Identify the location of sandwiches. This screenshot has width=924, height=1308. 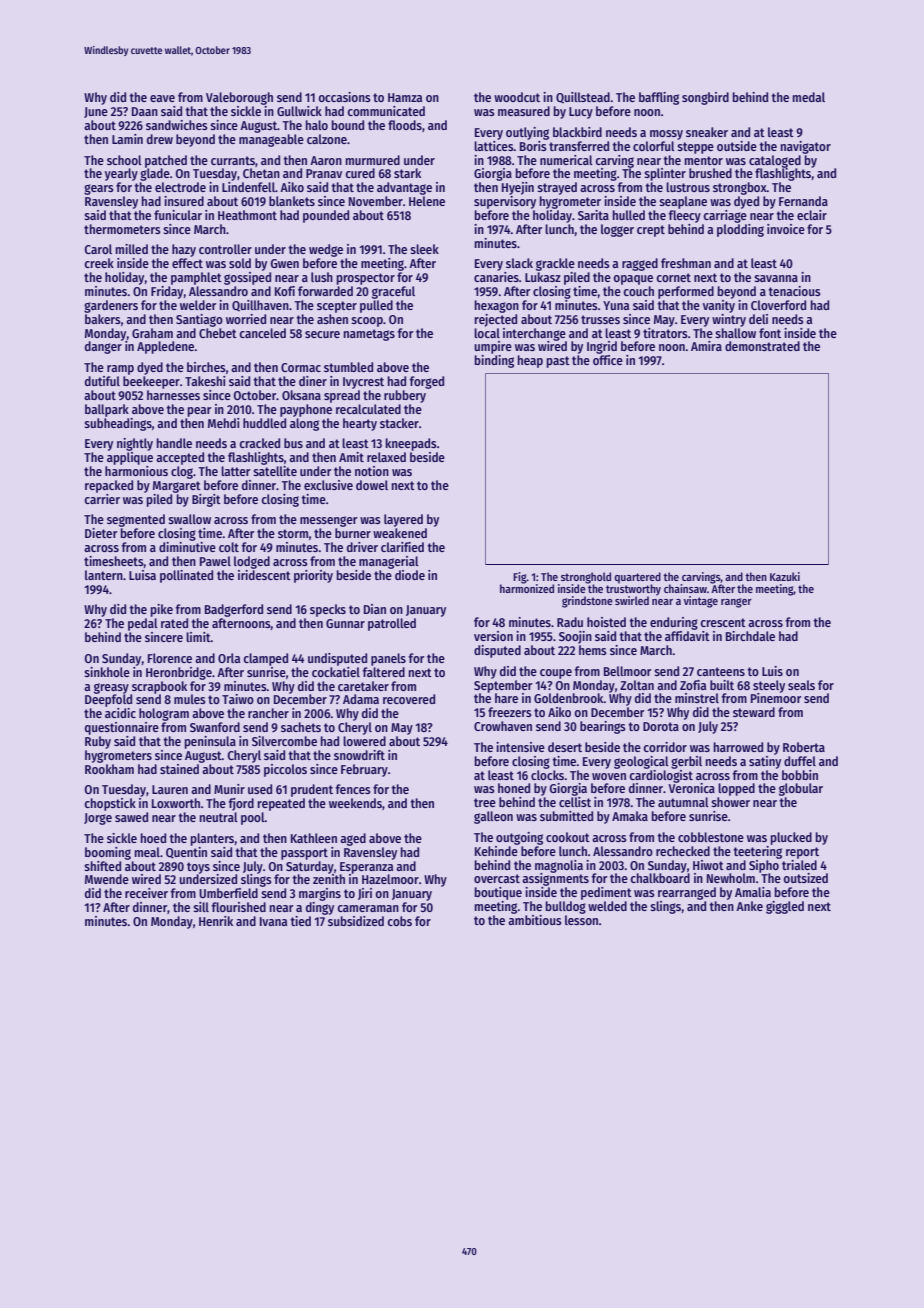
(177, 125).
